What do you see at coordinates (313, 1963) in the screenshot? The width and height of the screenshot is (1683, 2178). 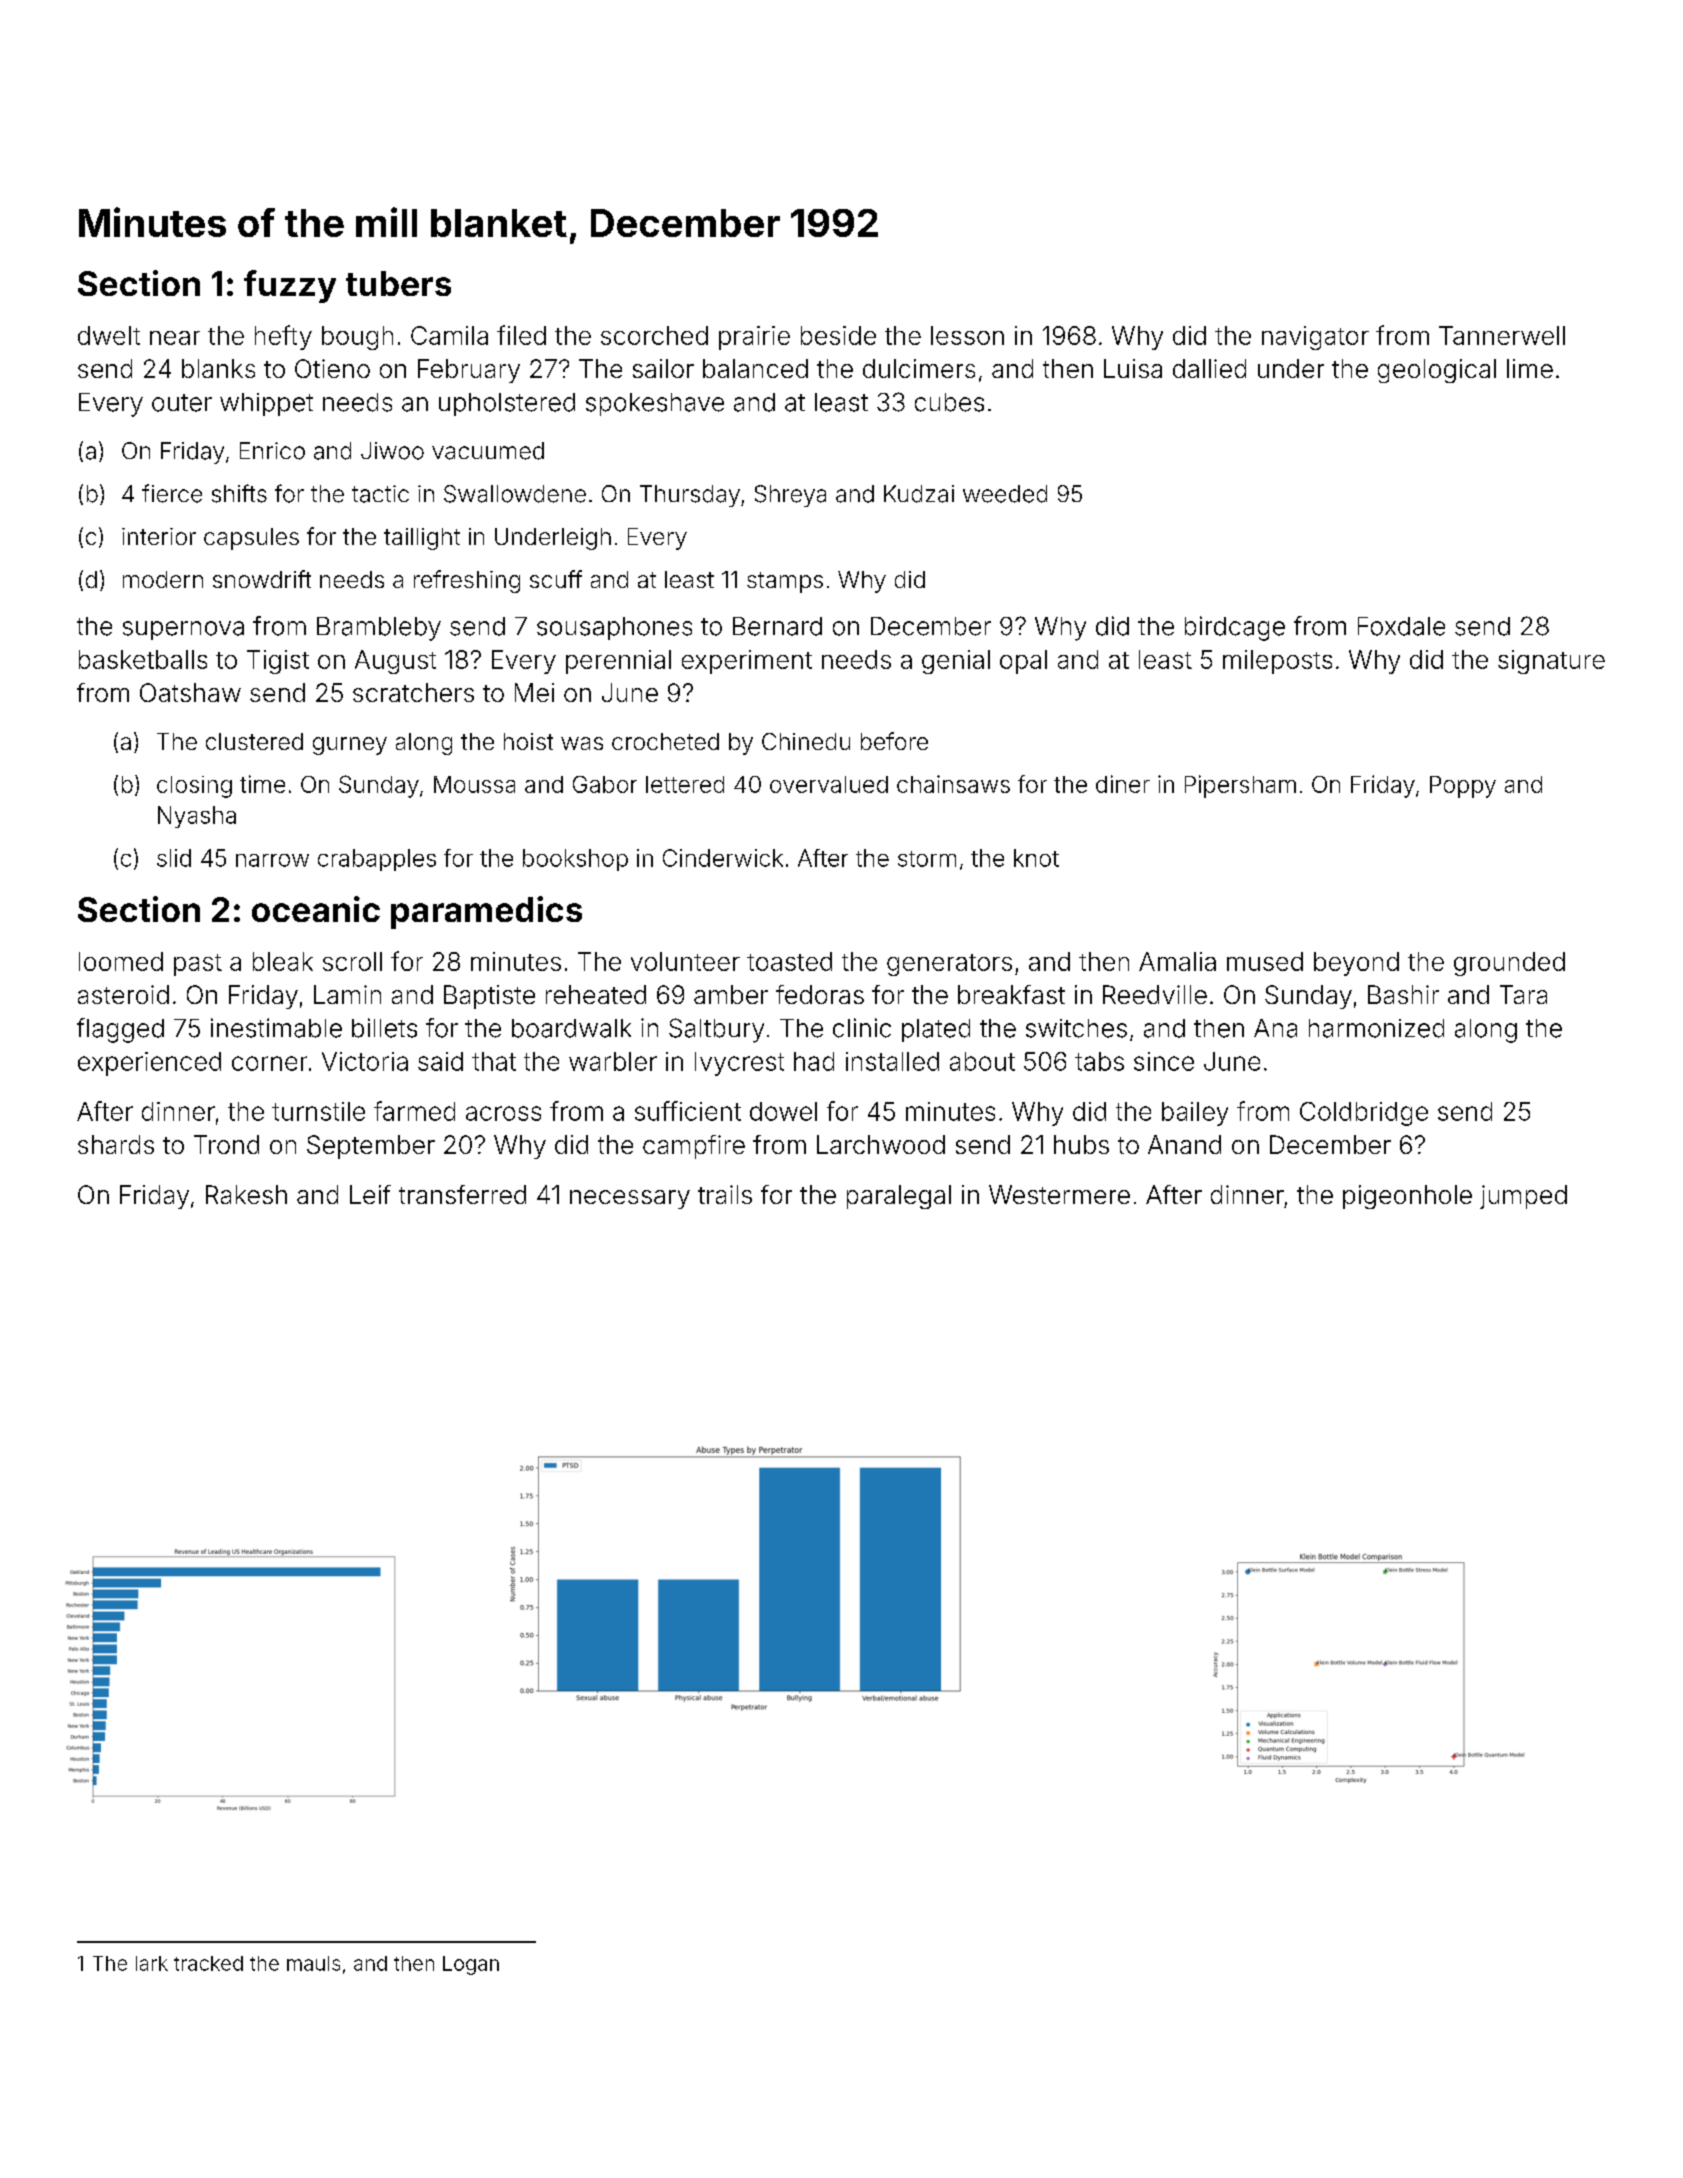 I see `mauls` at bounding box center [313, 1963].
